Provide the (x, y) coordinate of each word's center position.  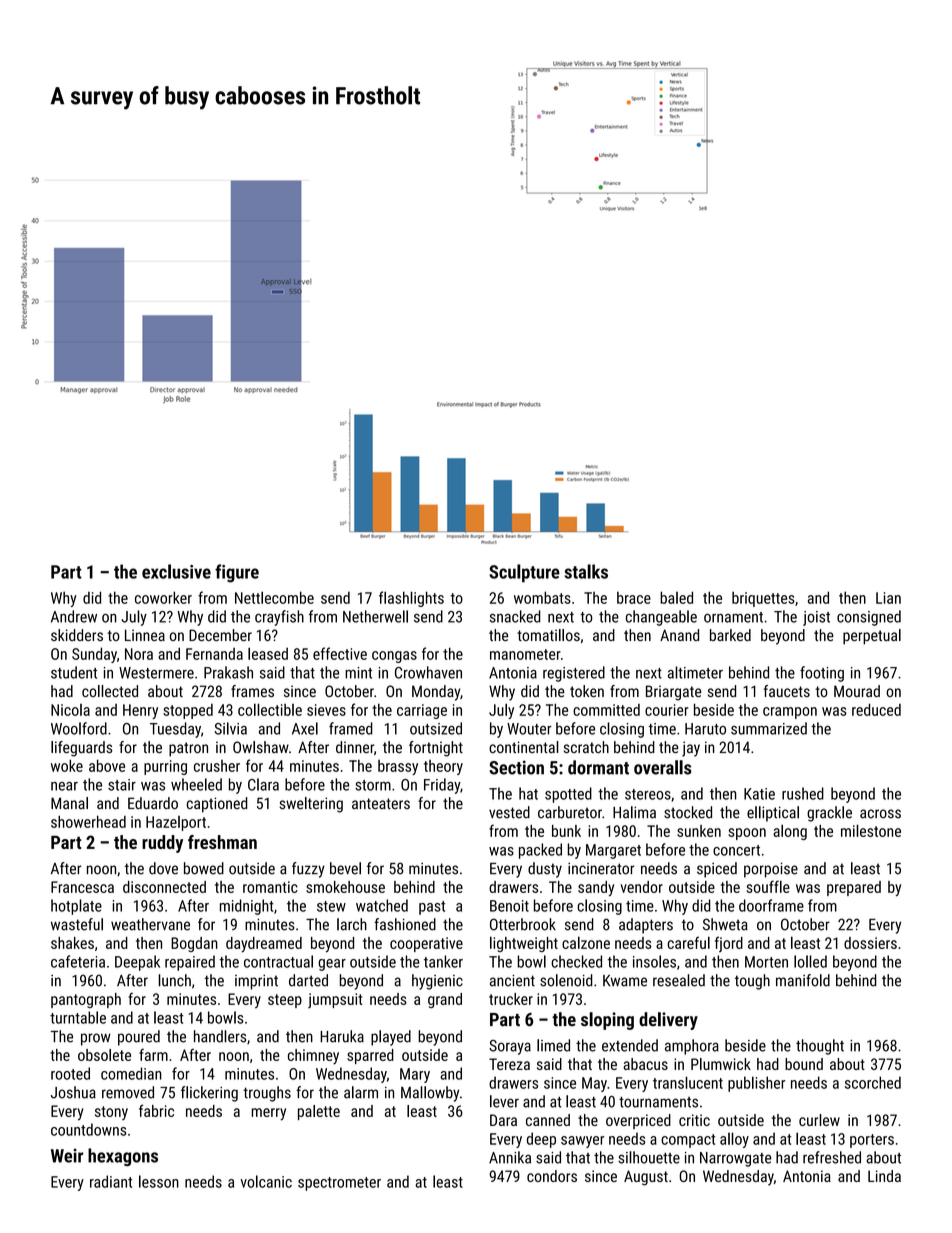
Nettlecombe (274, 597)
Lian (888, 598)
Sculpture (524, 573)
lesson (159, 1181)
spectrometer (339, 1184)
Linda (884, 1176)
